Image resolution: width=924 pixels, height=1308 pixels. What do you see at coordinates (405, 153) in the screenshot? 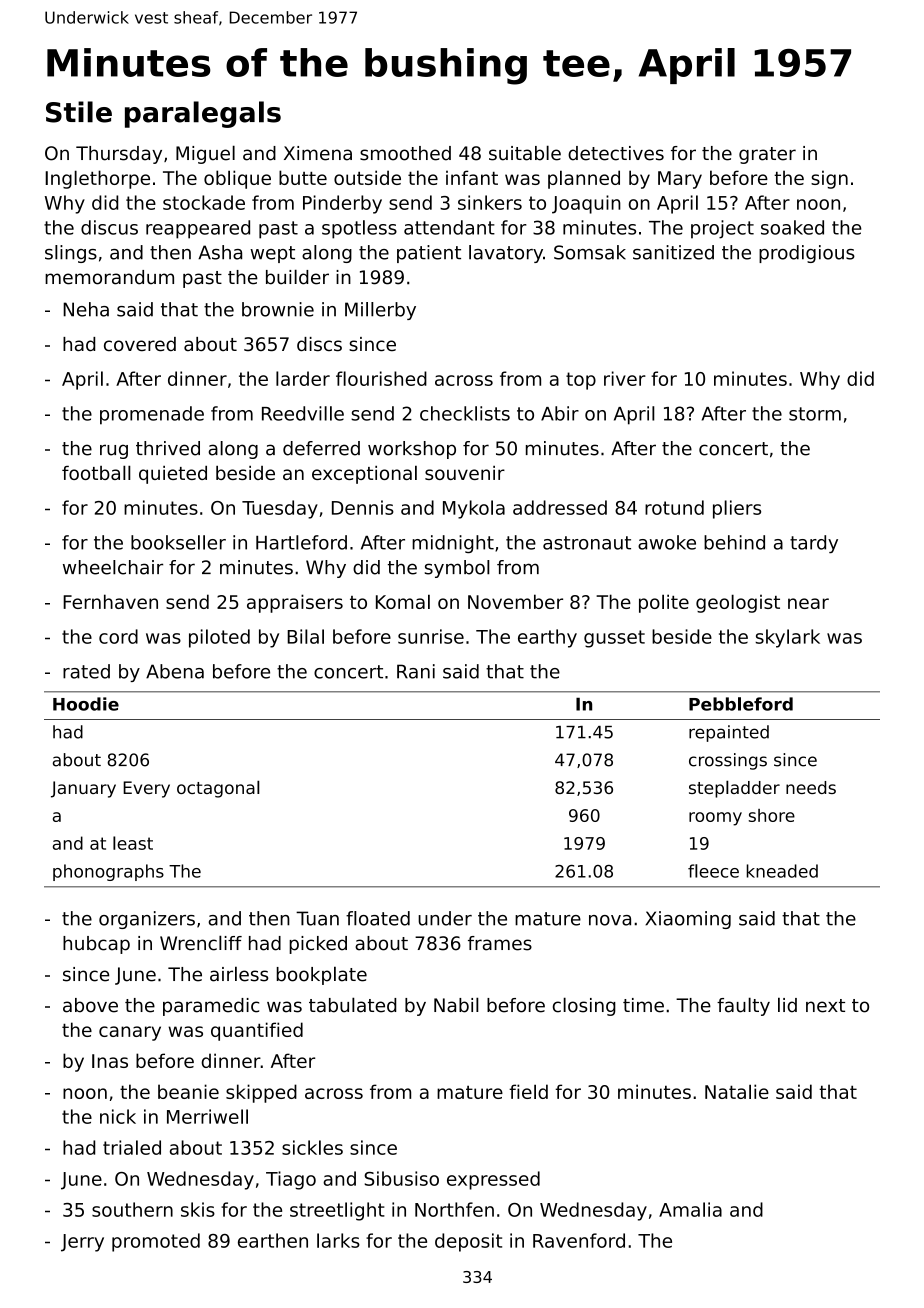
I see `smoothed` at bounding box center [405, 153].
